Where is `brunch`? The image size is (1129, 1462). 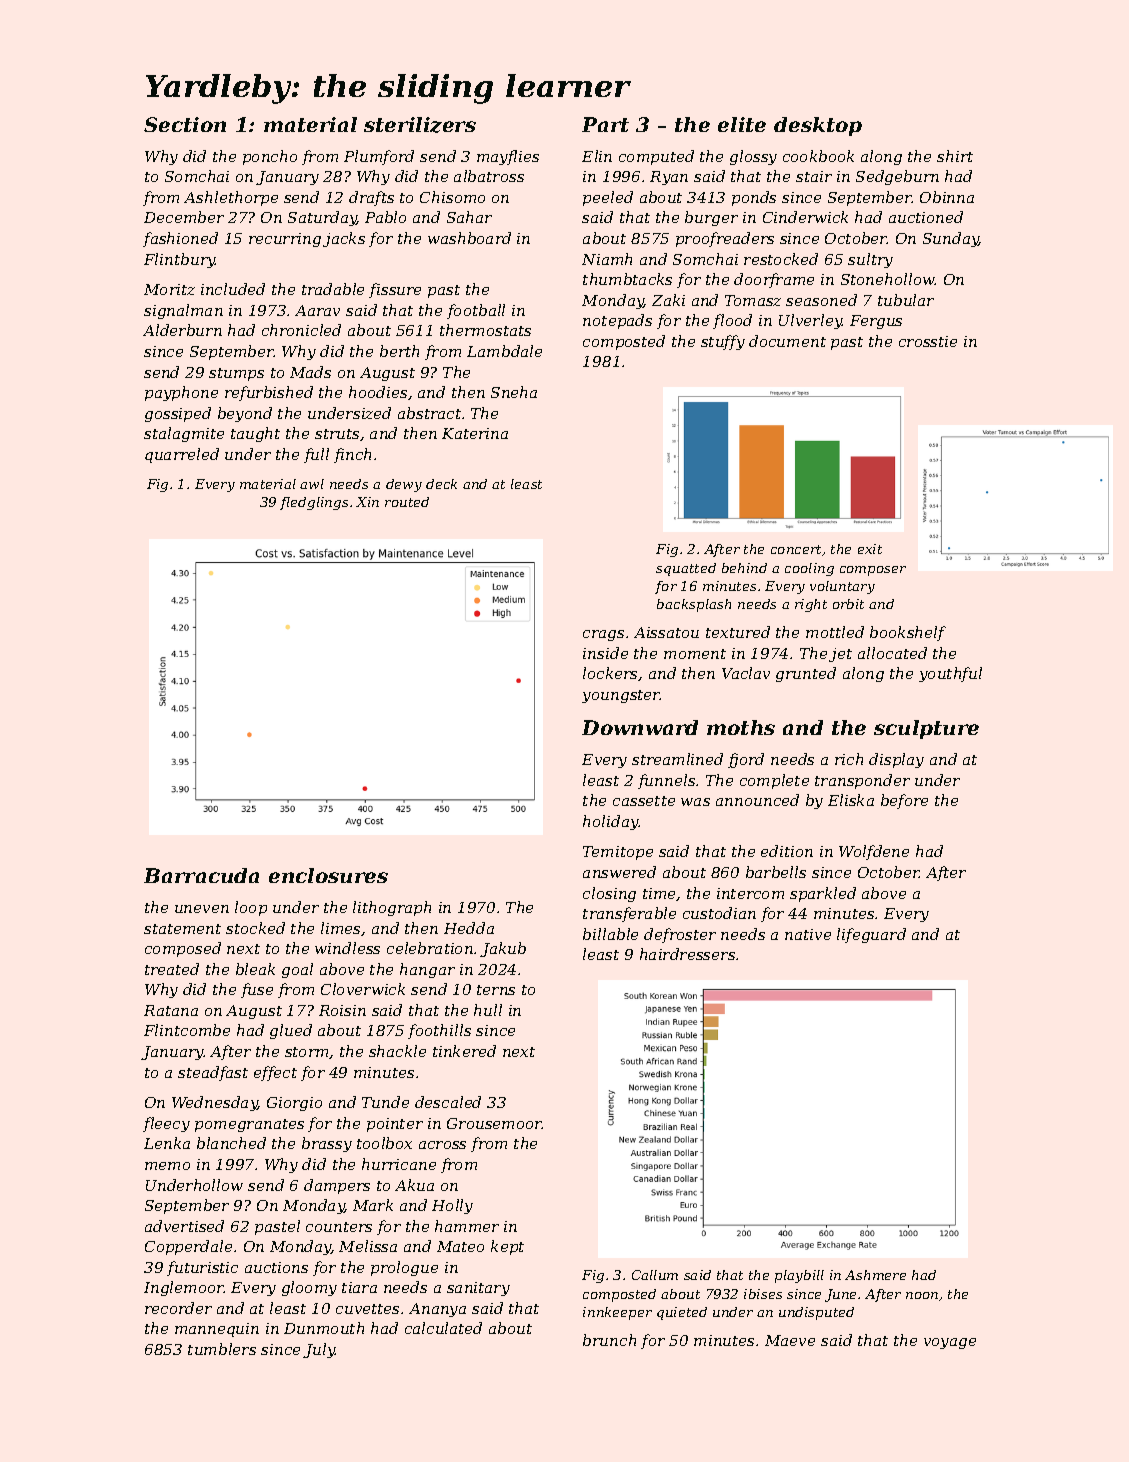
brunch is located at coordinates (609, 1340).
